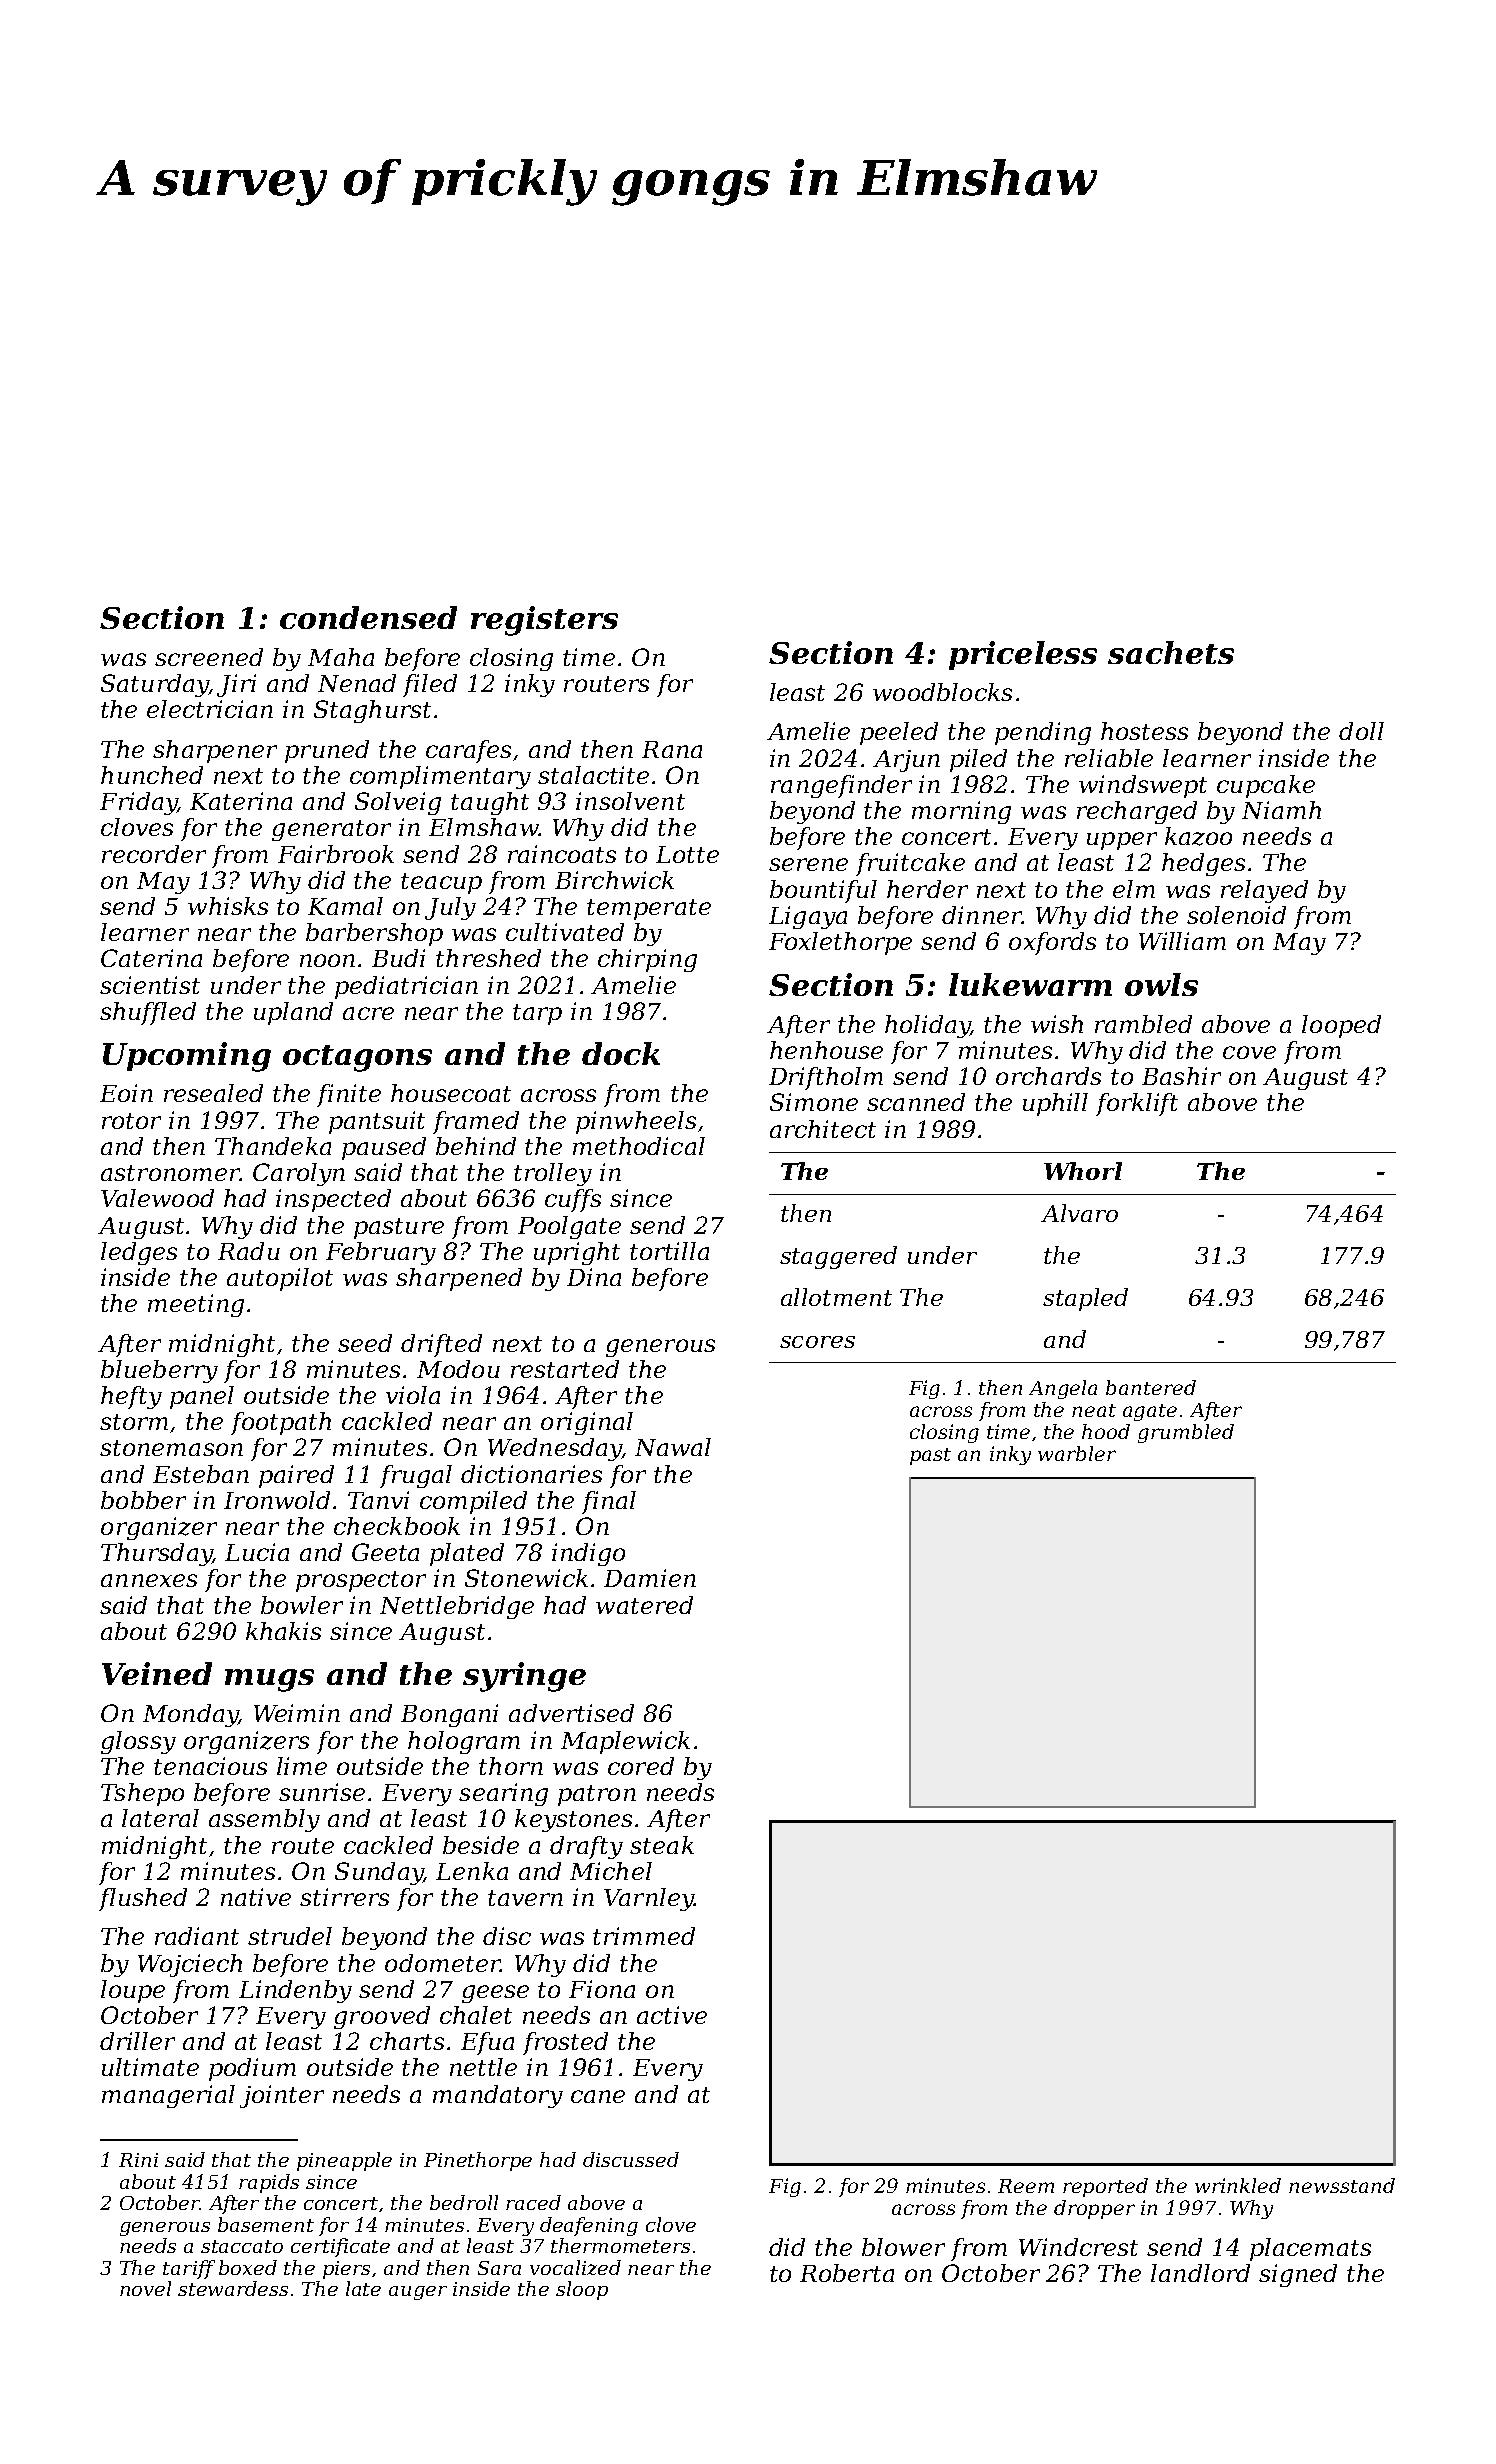 Image resolution: width=1496 pixels, height=2464 pixels. Describe the element at coordinates (1341, 1026) in the image. I see `looped` at that location.
